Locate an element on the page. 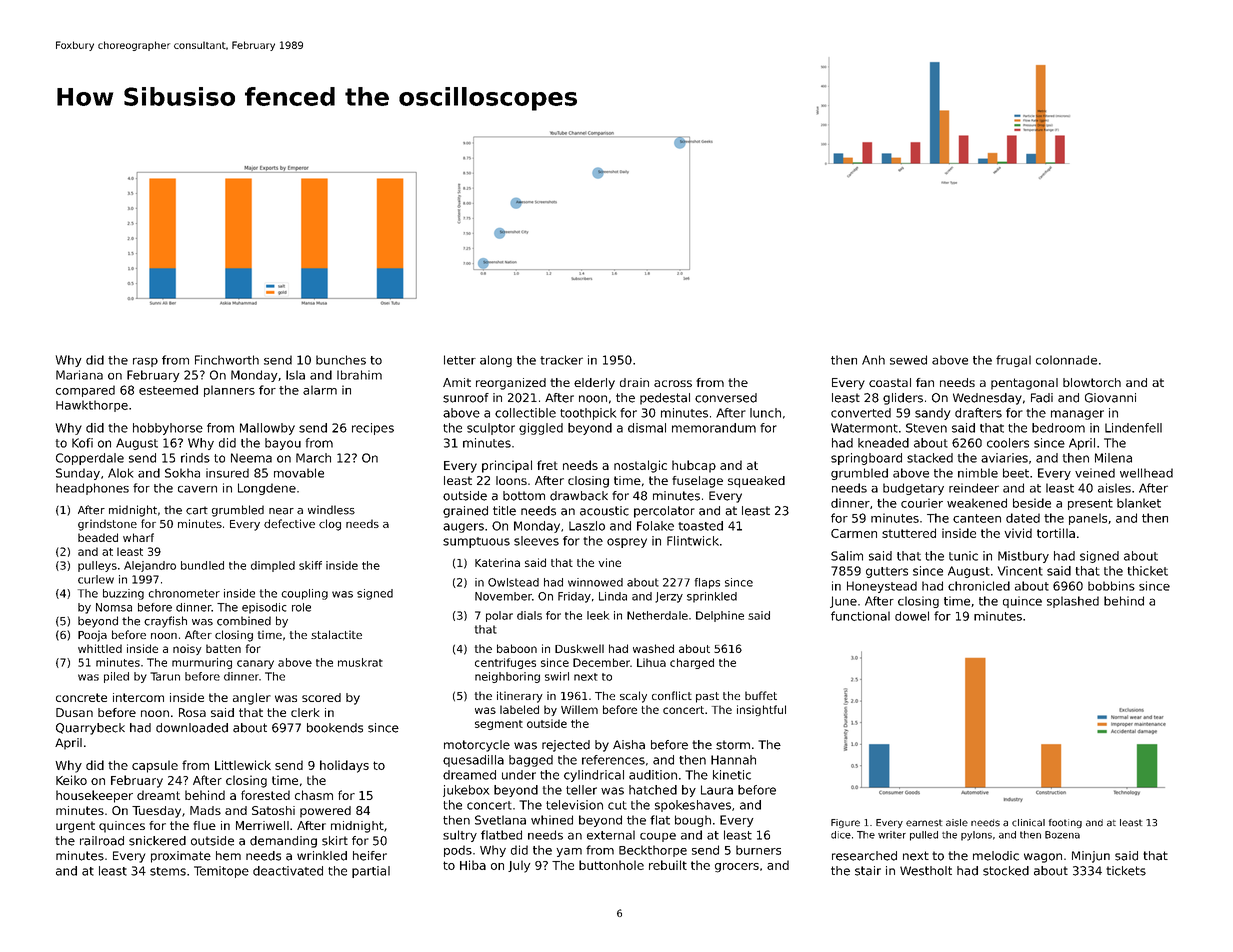  Laszlo is located at coordinates (587, 526).
